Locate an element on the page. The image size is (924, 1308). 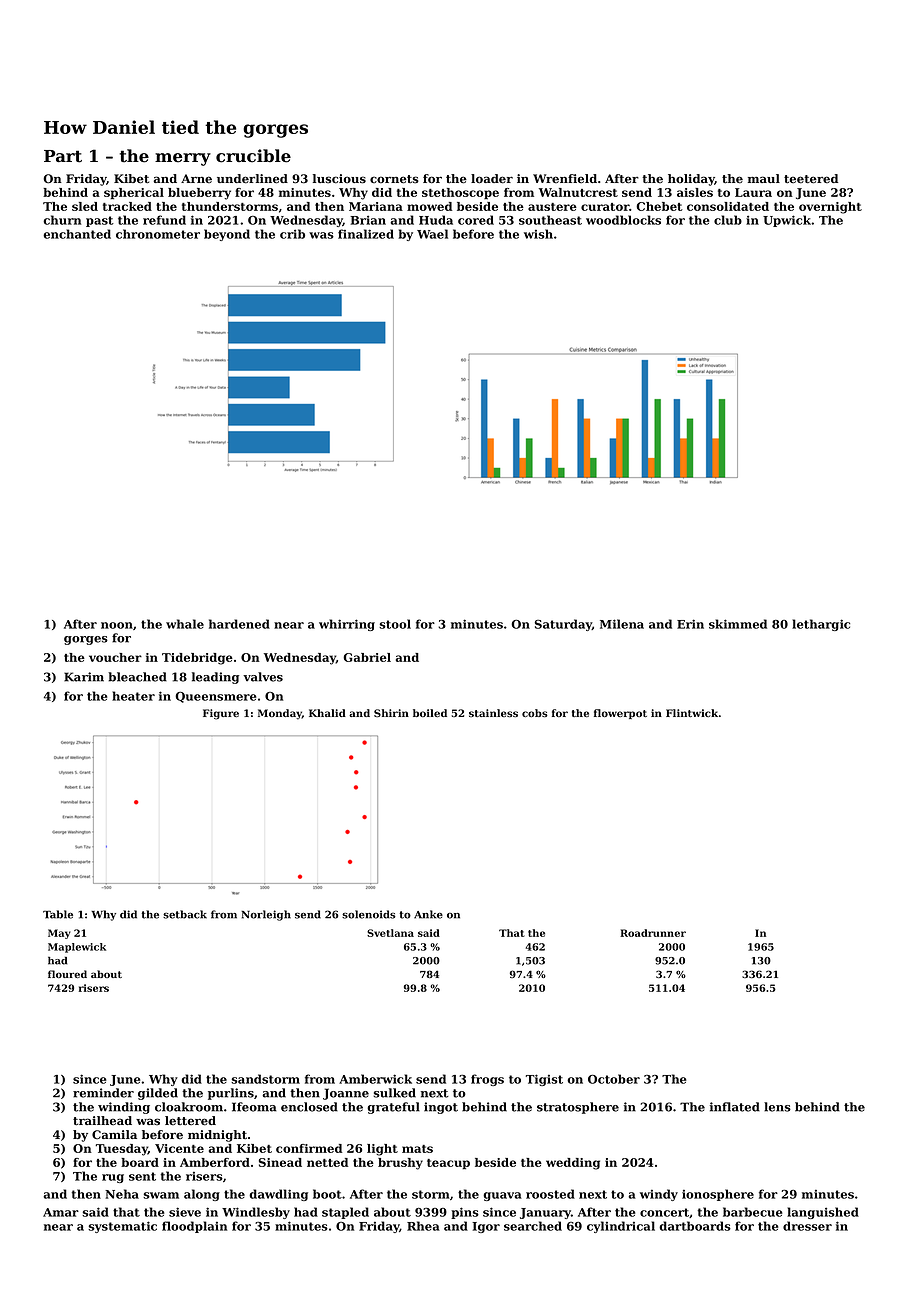
heater is located at coordinates (133, 696).
